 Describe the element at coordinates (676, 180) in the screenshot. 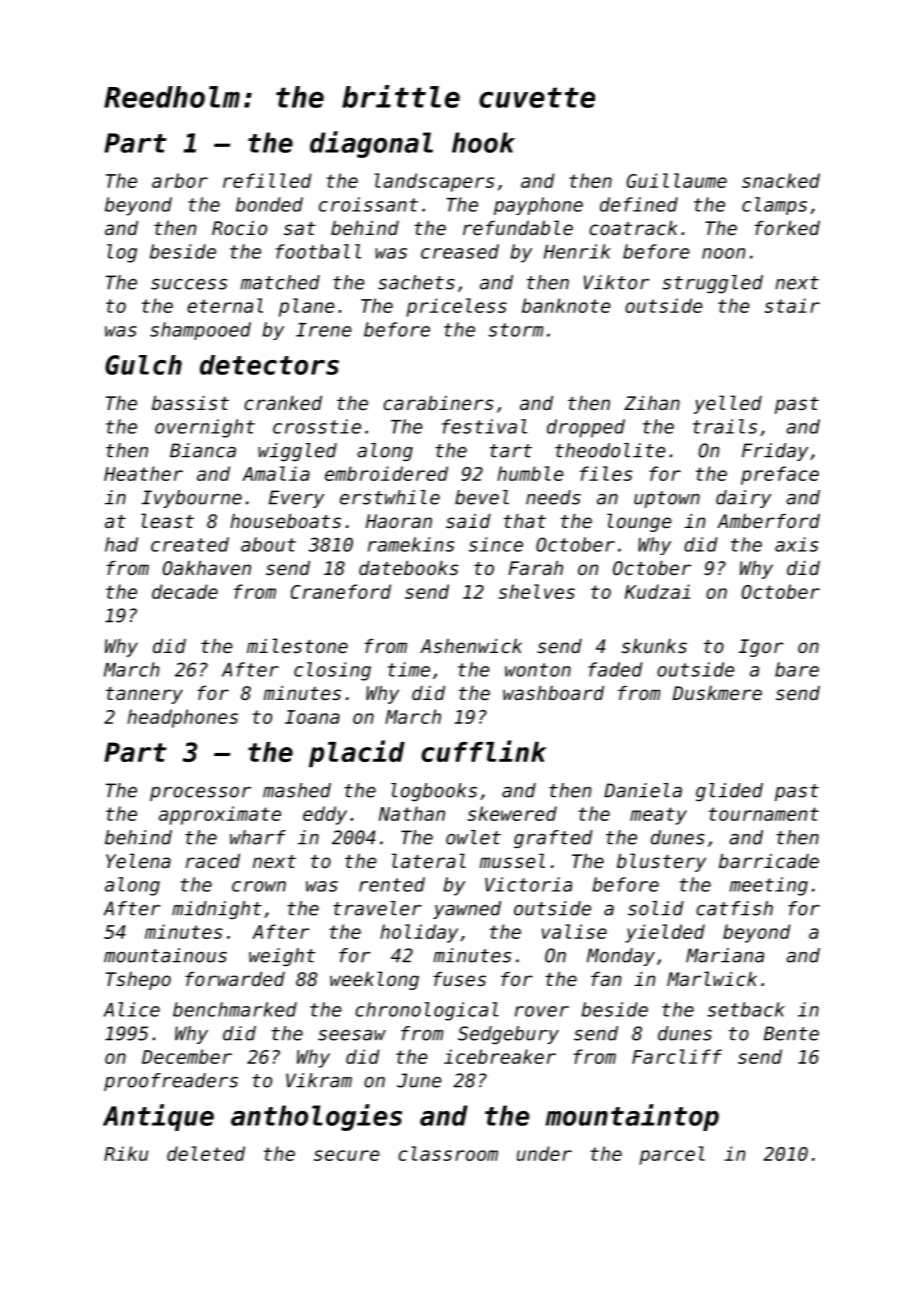

I see `Guillaume` at that location.
